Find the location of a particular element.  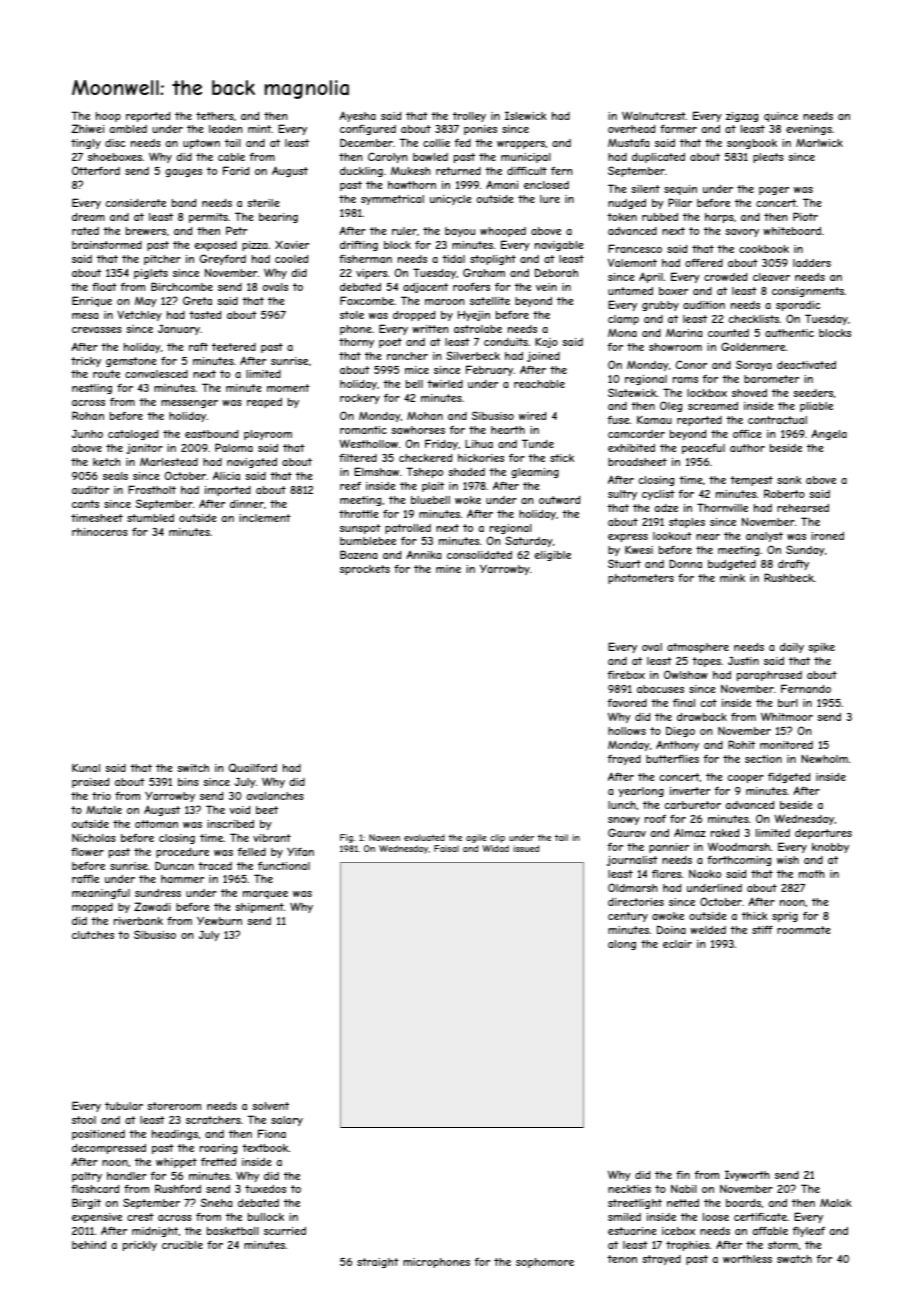

trolley is located at coordinates (469, 117).
